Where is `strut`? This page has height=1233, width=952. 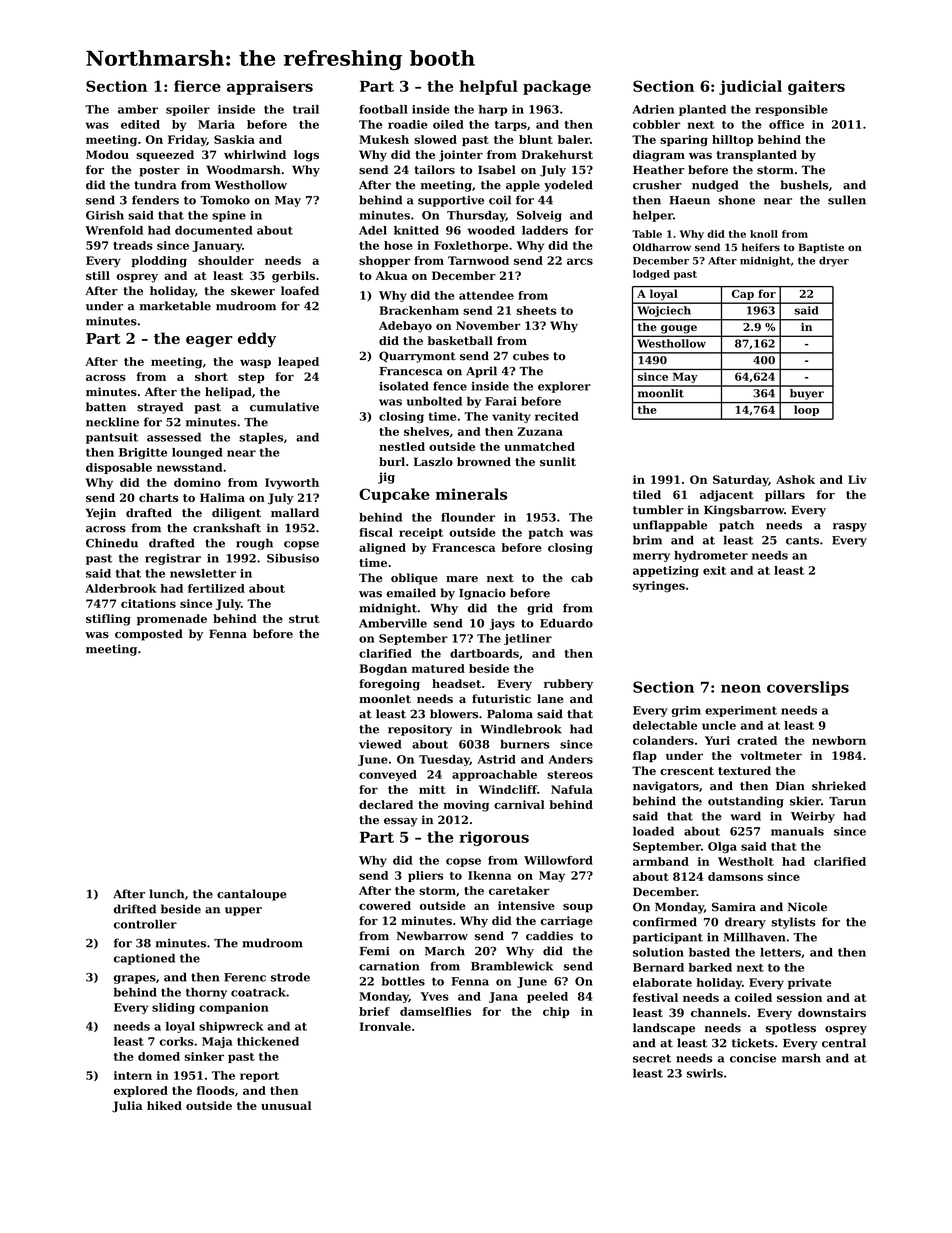 strut is located at coordinates (304, 619).
